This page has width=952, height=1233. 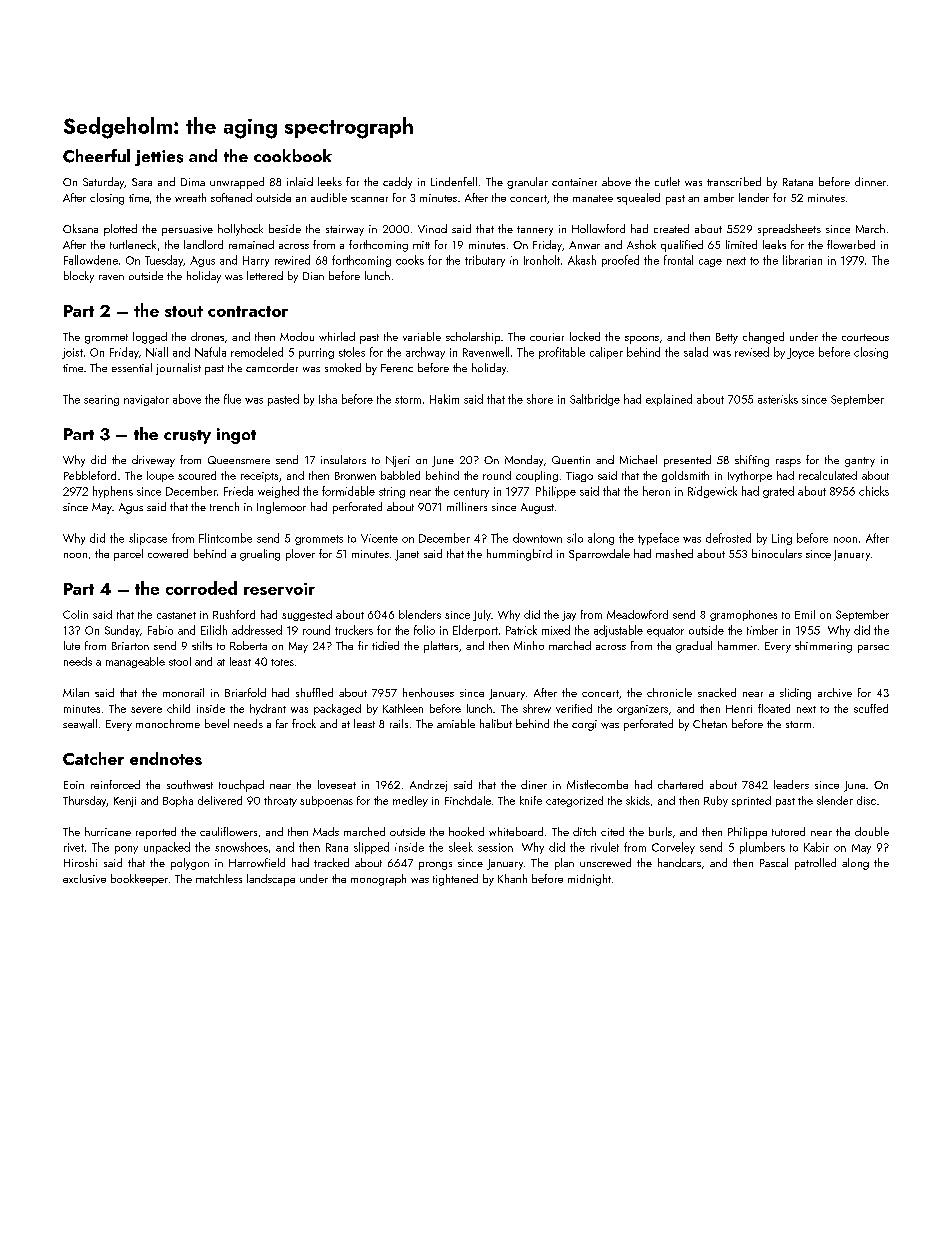 I want to click on Minho, so click(x=529, y=645).
